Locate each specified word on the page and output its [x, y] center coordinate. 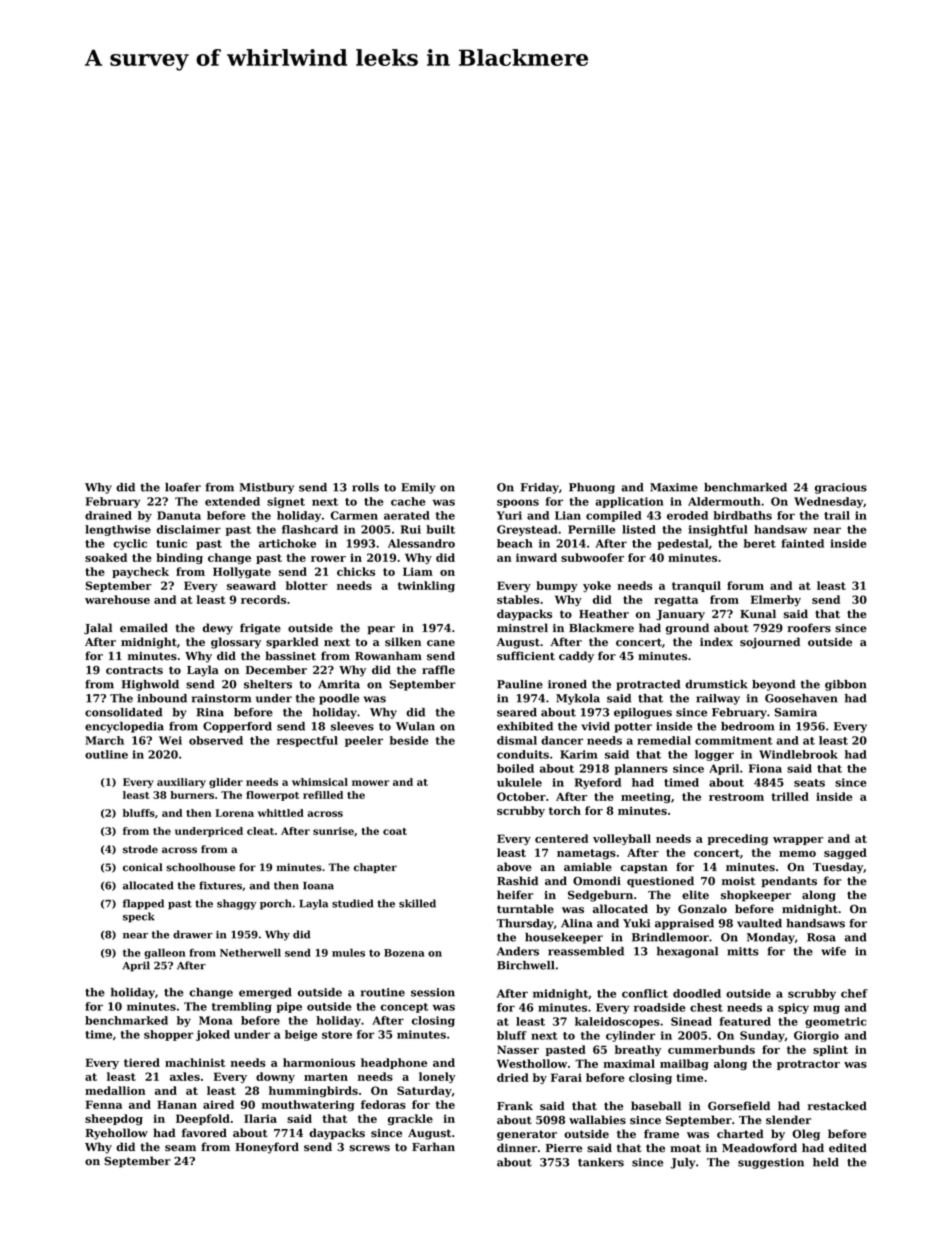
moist [738, 881]
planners [641, 769]
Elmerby [776, 600]
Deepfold [203, 1119]
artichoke [287, 543]
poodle [339, 699]
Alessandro [421, 543]
